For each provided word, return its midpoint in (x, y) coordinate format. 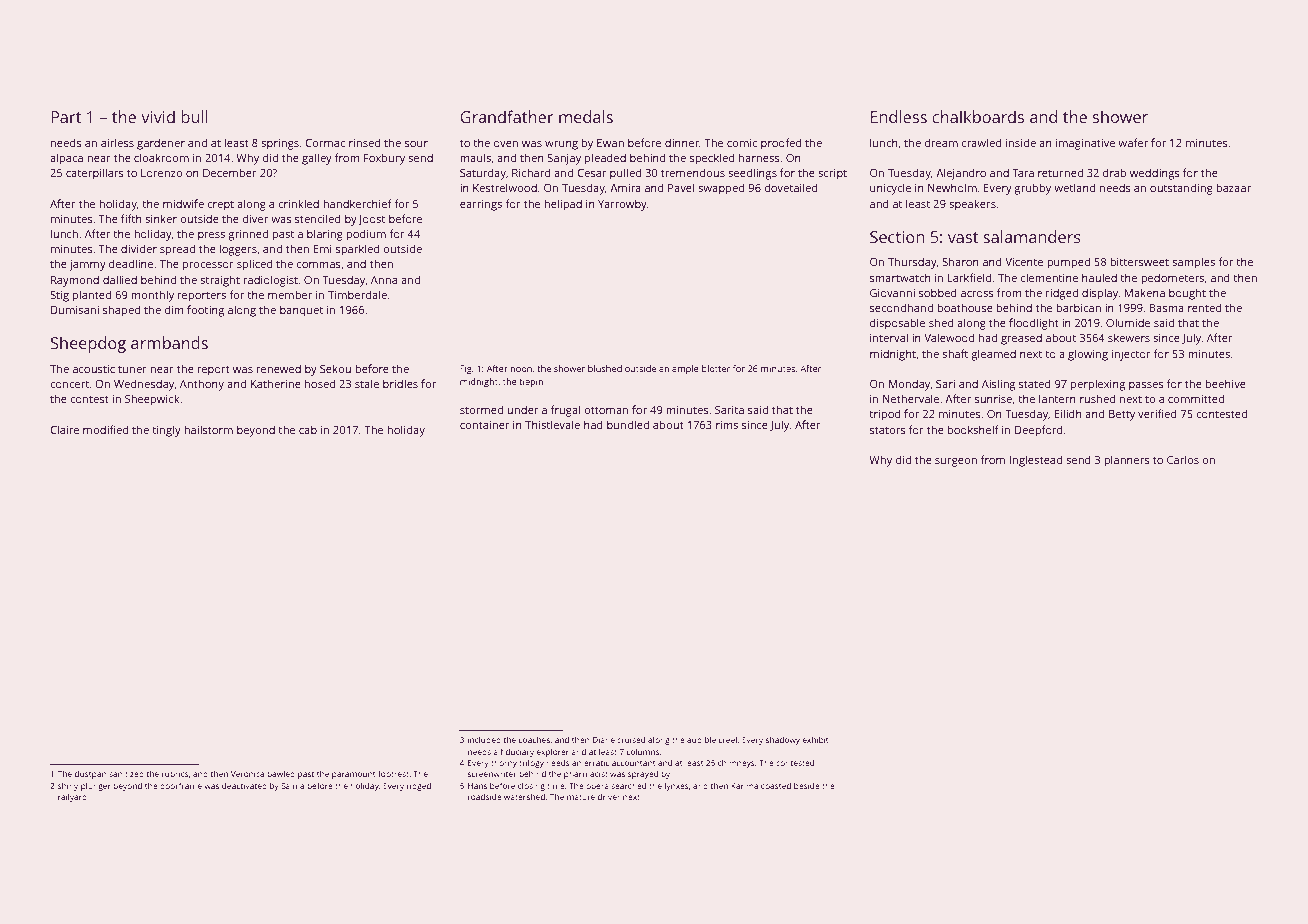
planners (1127, 461)
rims (727, 425)
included (484, 739)
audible (701, 739)
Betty (1122, 415)
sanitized (126, 774)
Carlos (1183, 459)
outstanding (1181, 189)
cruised (631, 739)
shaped (121, 311)
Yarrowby (622, 205)
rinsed (365, 142)
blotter (716, 368)
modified (106, 429)
